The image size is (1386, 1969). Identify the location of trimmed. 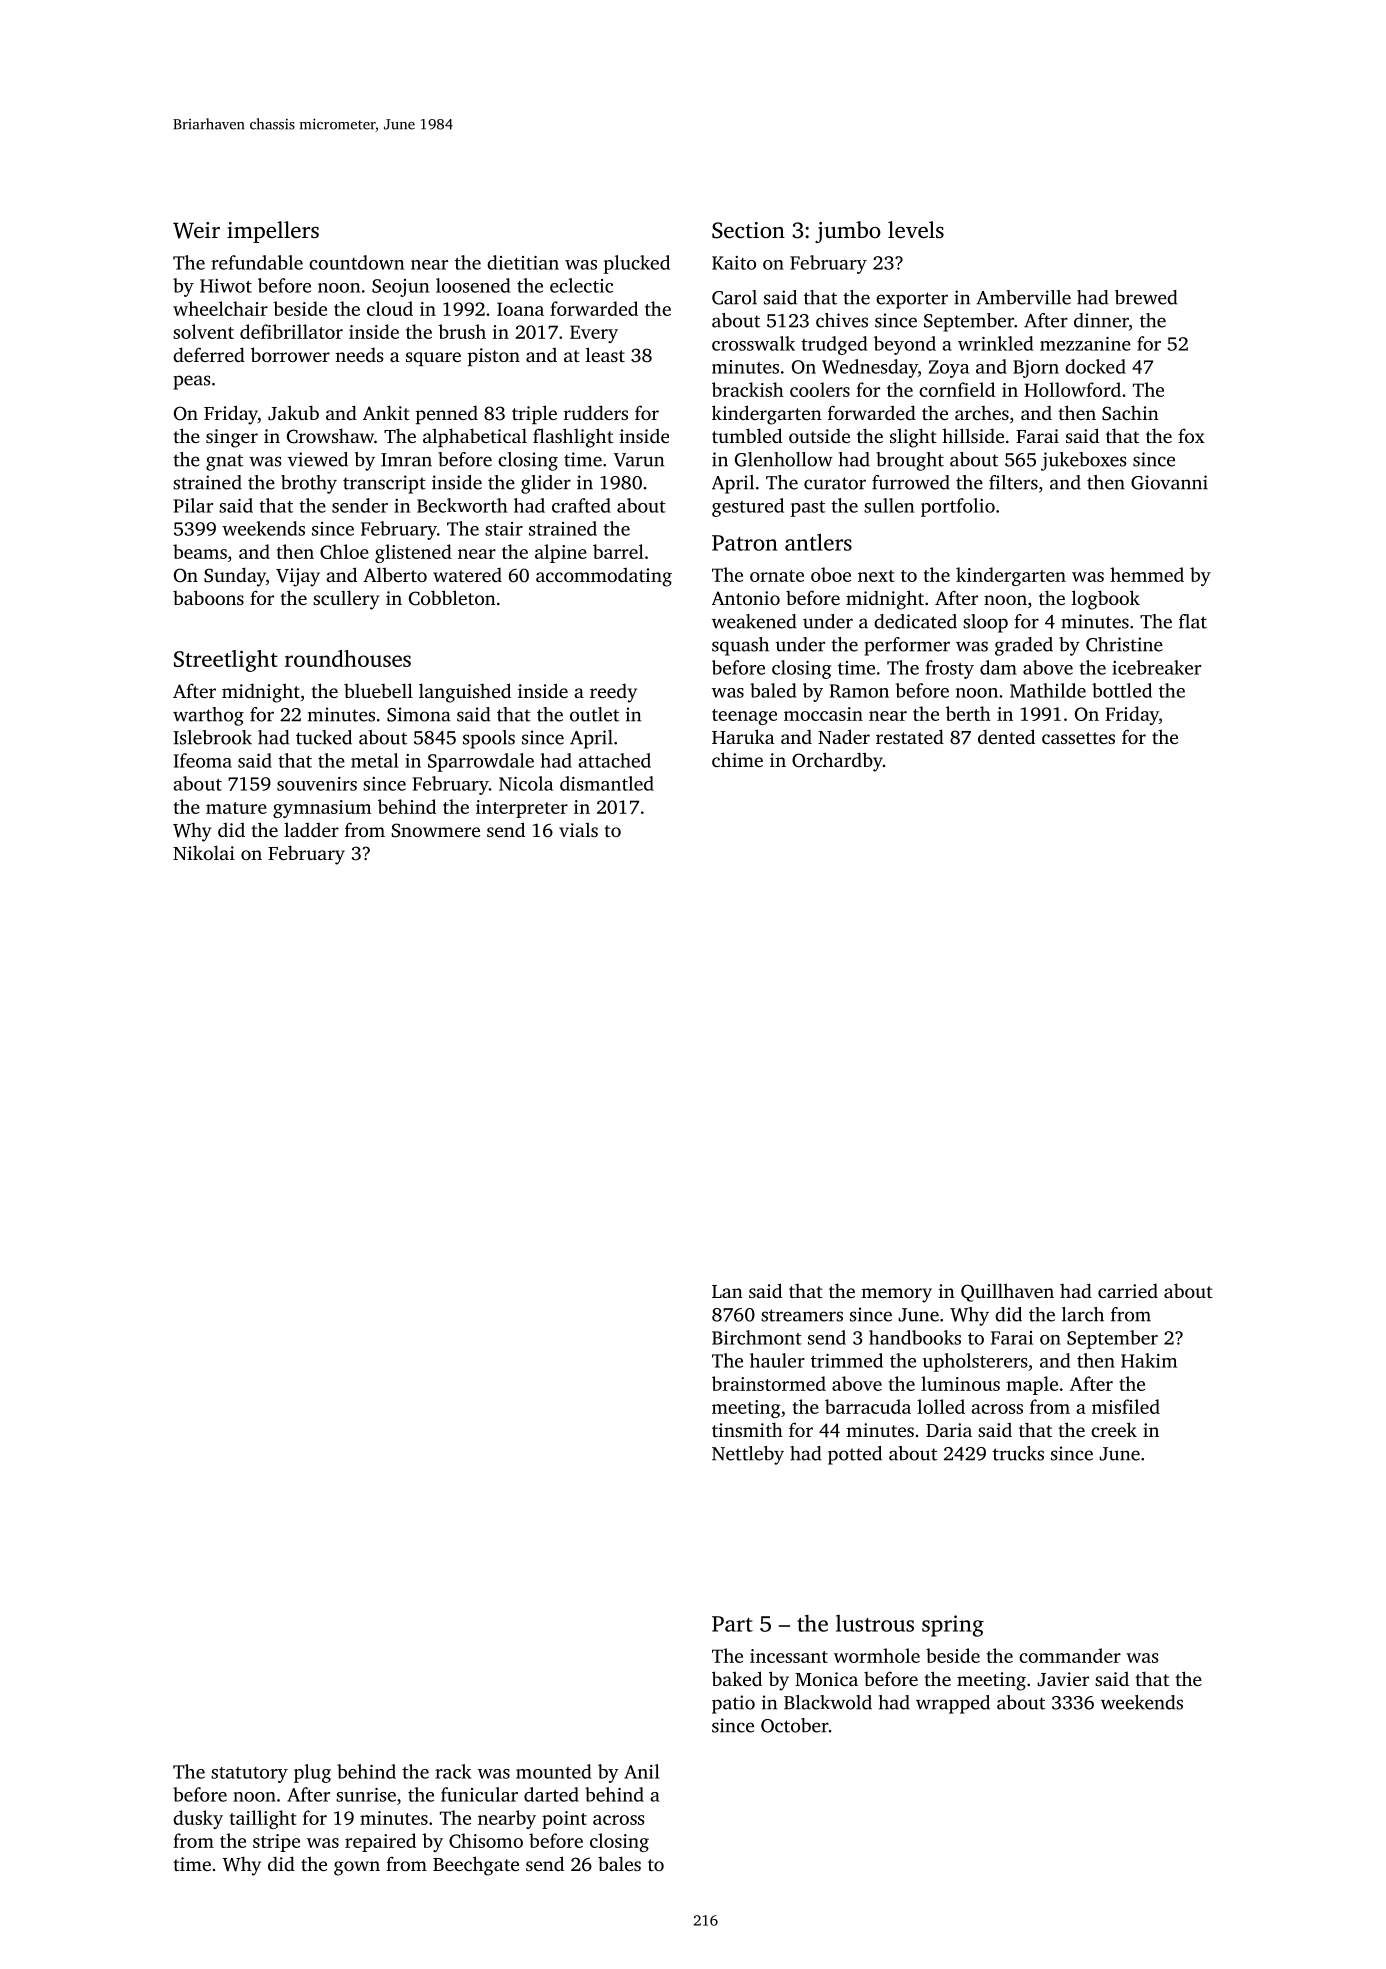
(847, 1360).
